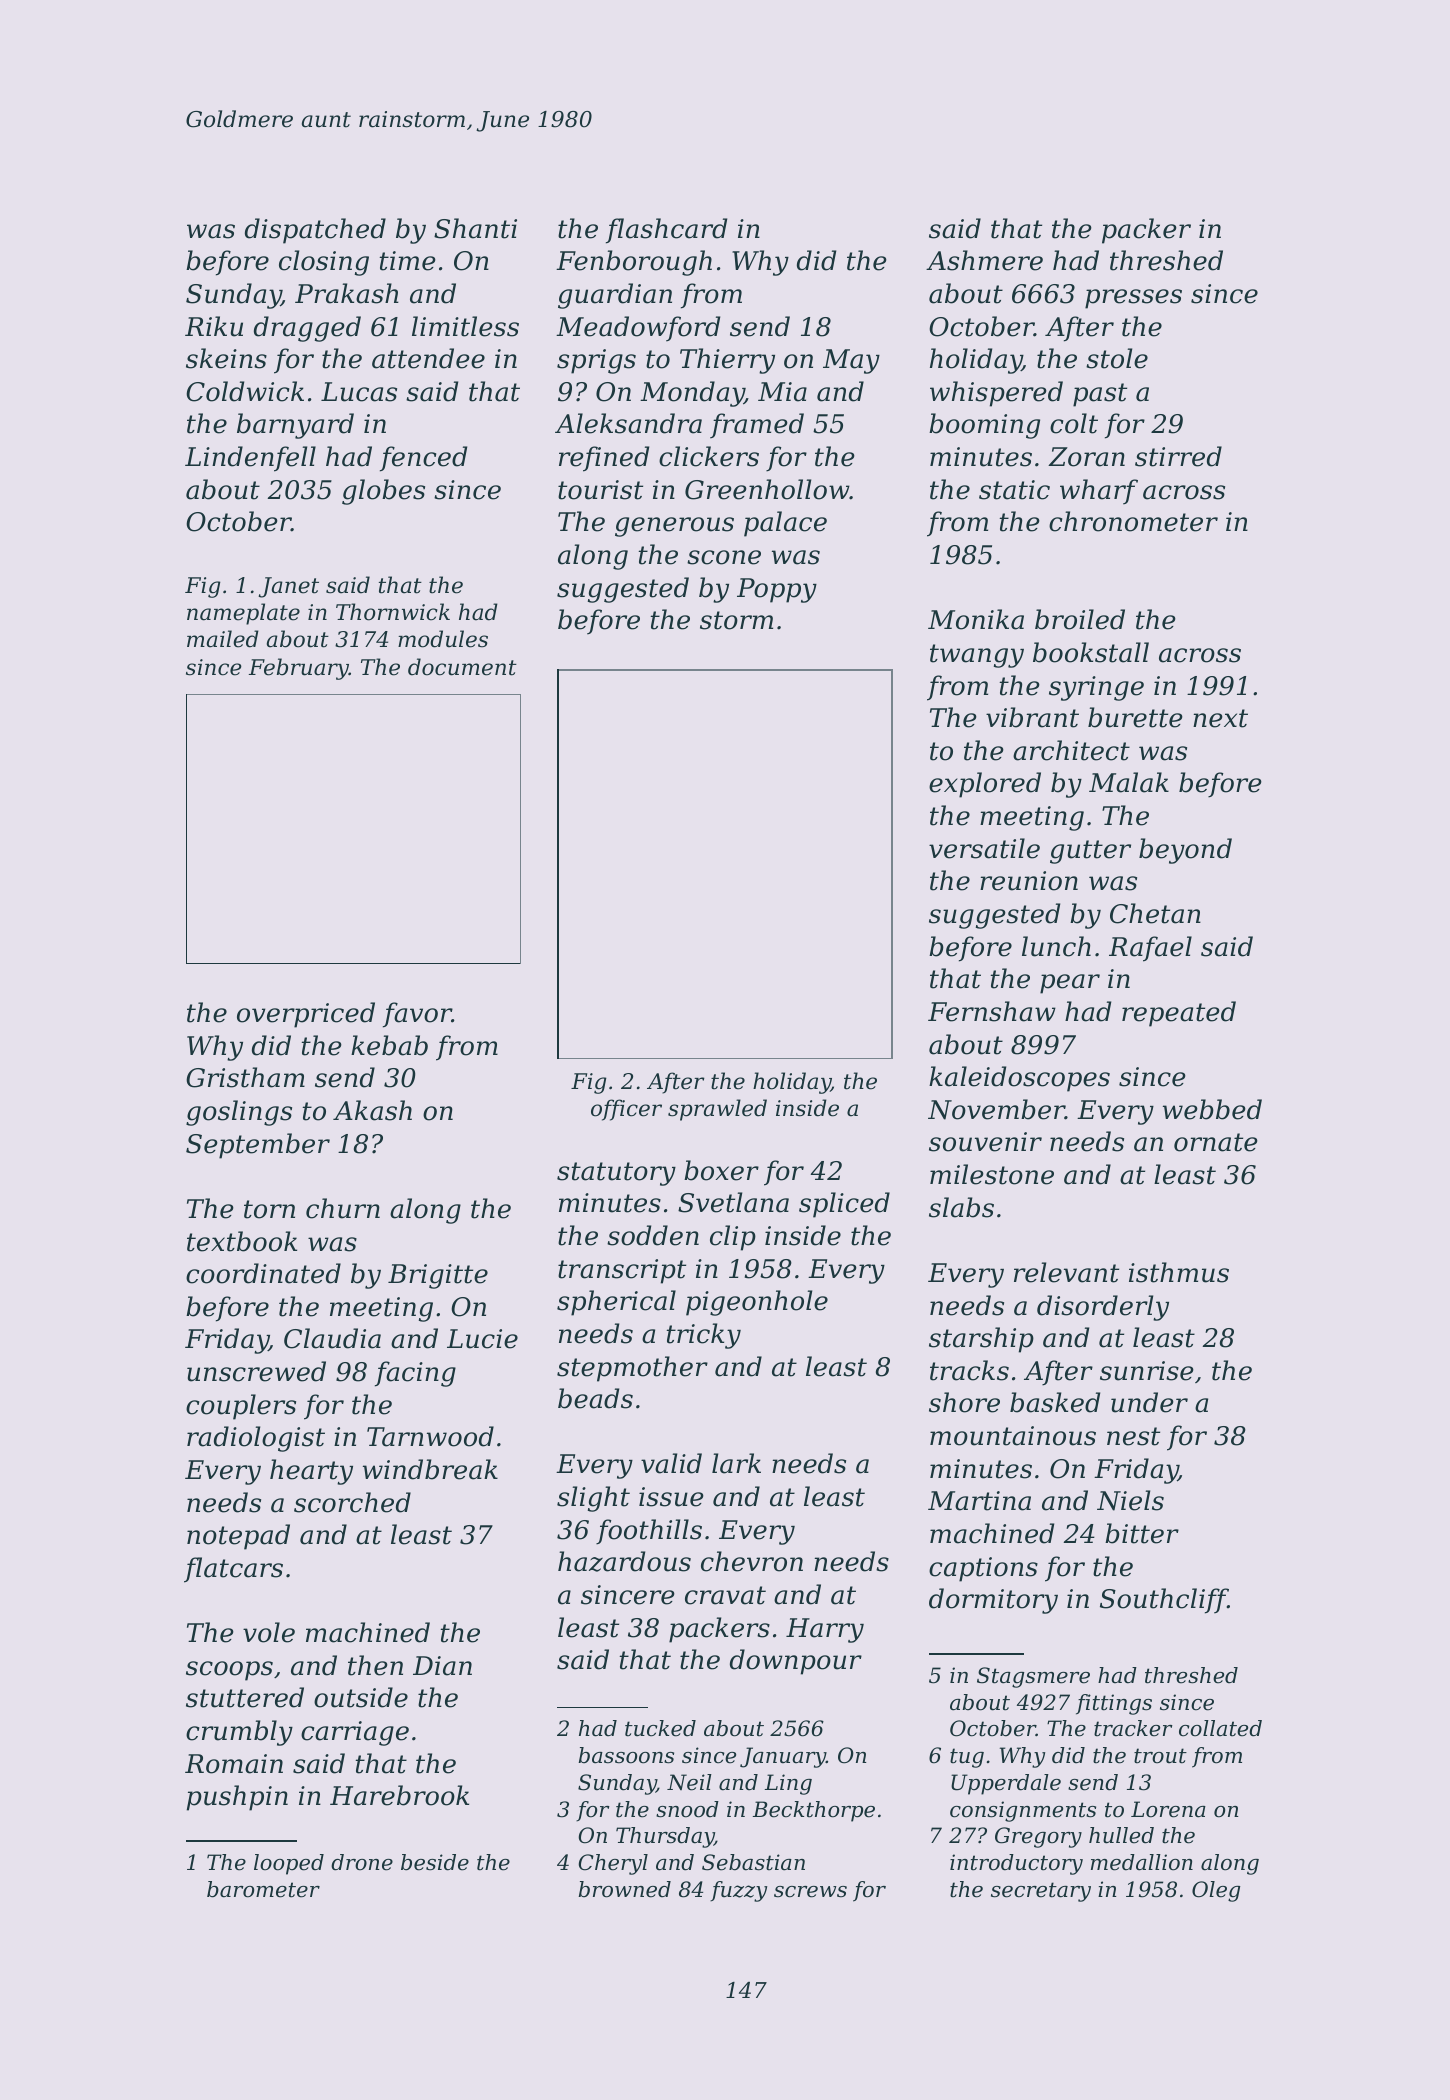 This image has width=1450, height=2100. What do you see at coordinates (315, 231) in the image?
I see `dispatched` at bounding box center [315, 231].
